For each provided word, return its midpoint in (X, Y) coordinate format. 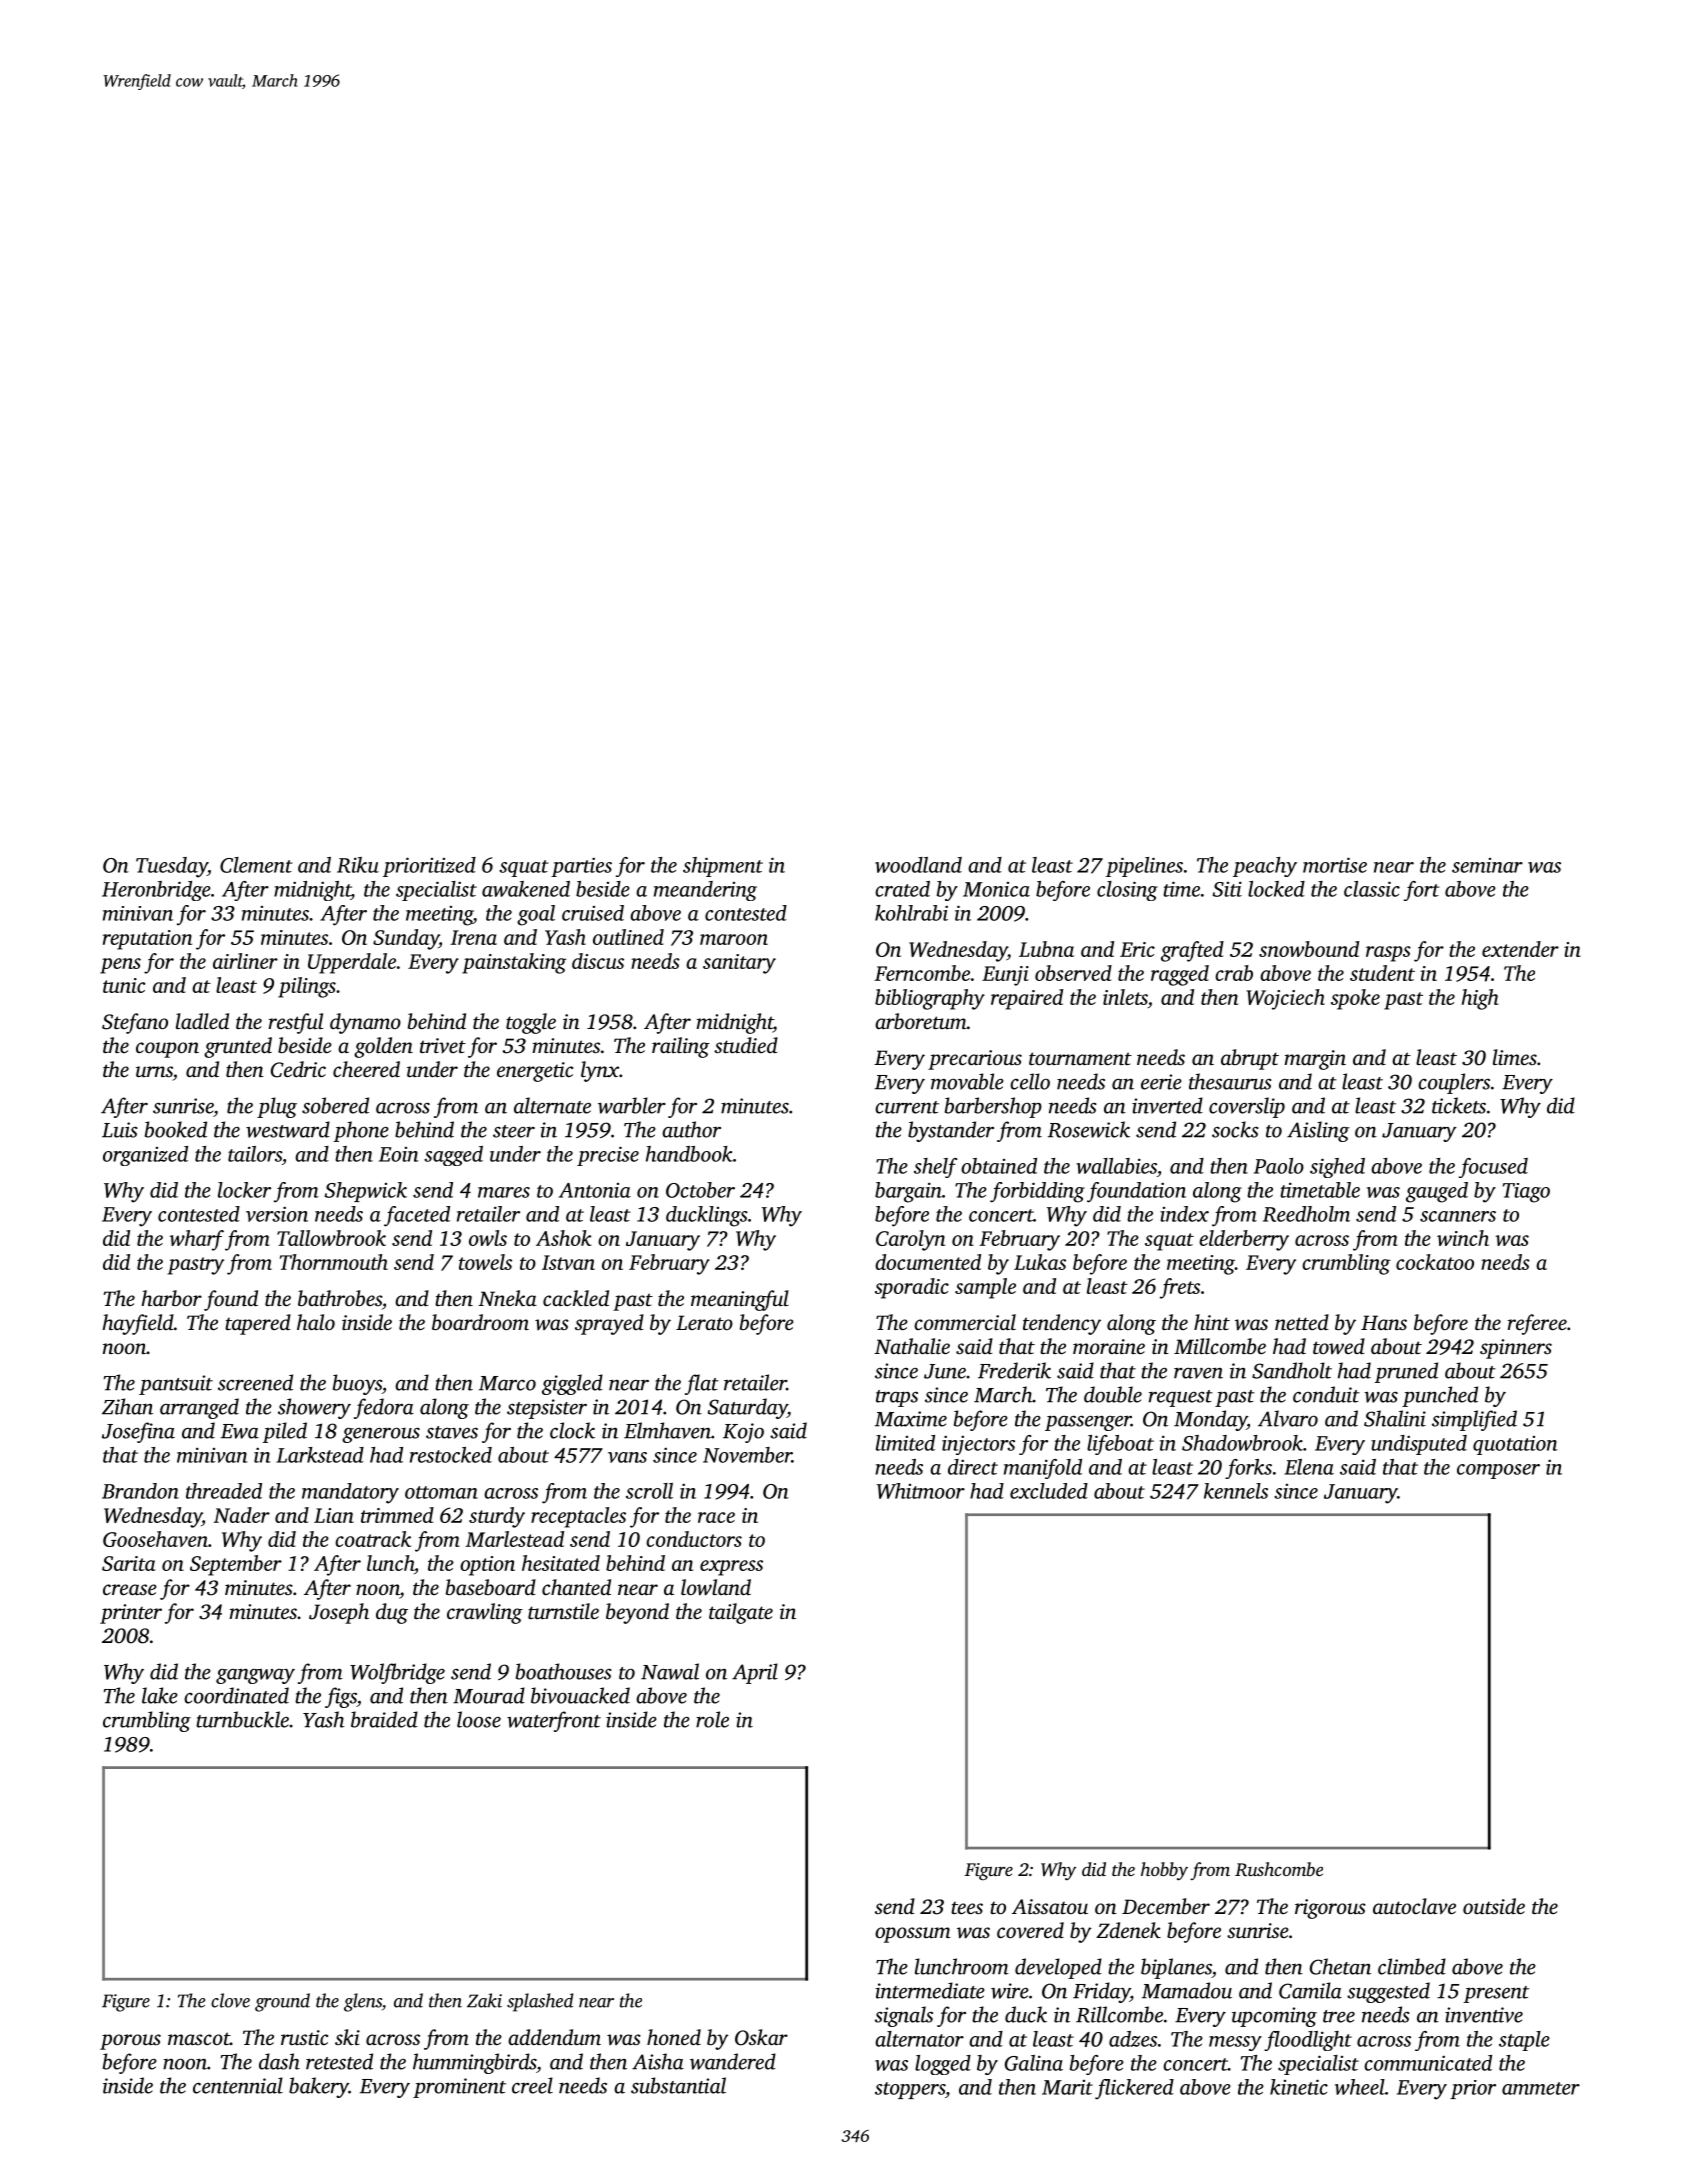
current (907, 1107)
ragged (1180, 975)
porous (130, 2042)
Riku (358, 865)
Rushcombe (1279, 1869)
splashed (540, 2002)
